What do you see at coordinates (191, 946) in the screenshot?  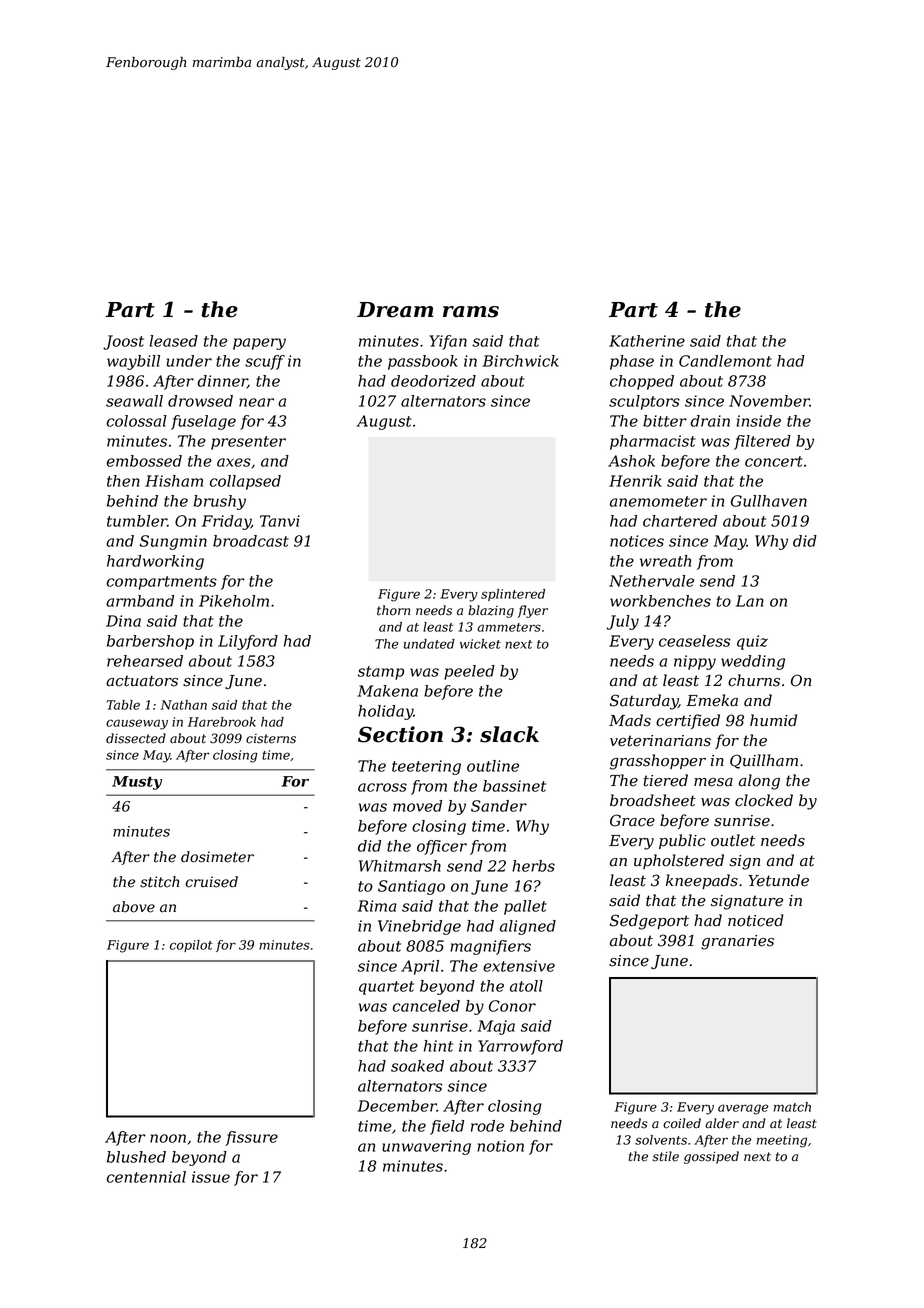 I see `copilot` at bounding box center [191, 946].
